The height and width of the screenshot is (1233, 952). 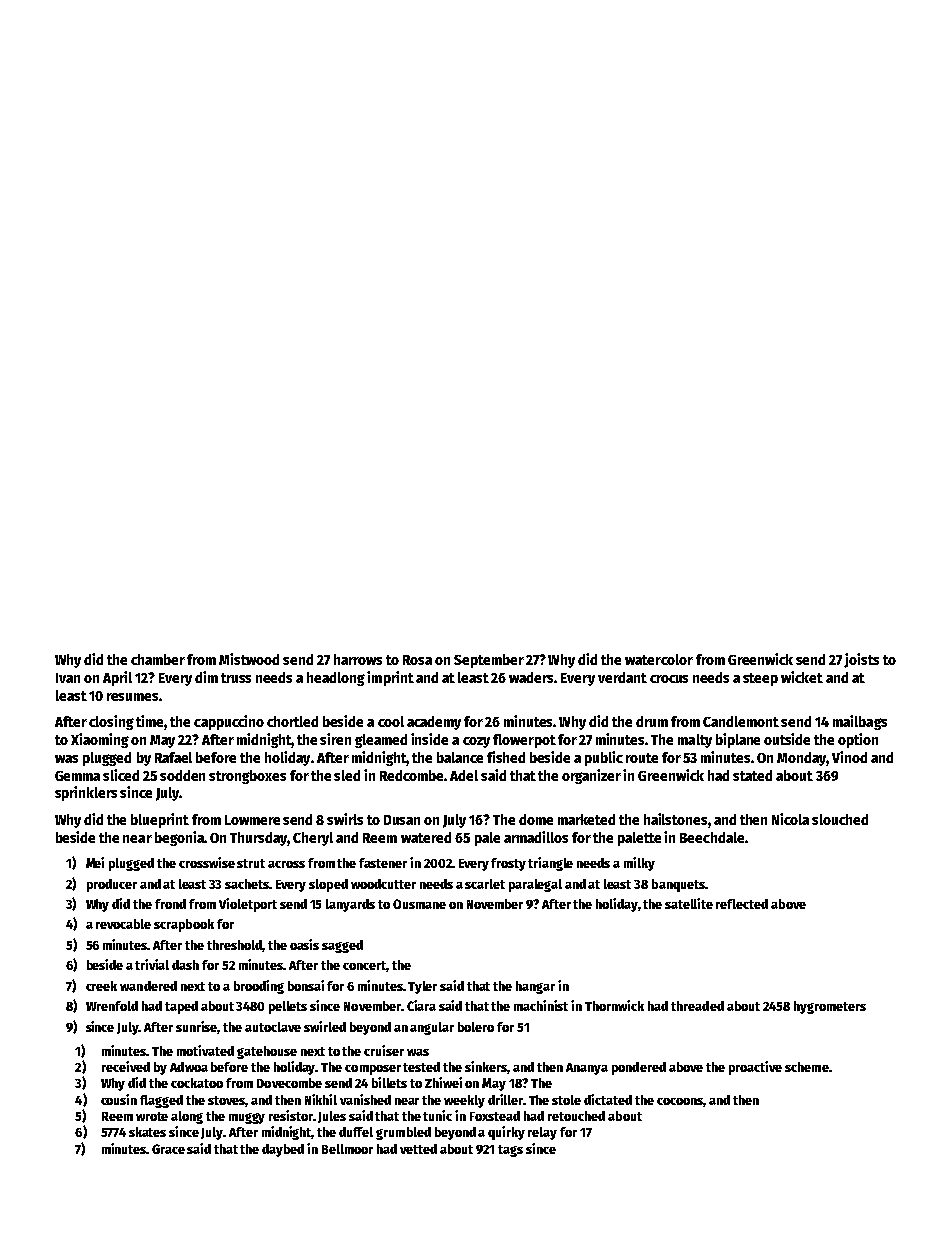 I want to click on Mistwood, so click(x=249, y=659).
